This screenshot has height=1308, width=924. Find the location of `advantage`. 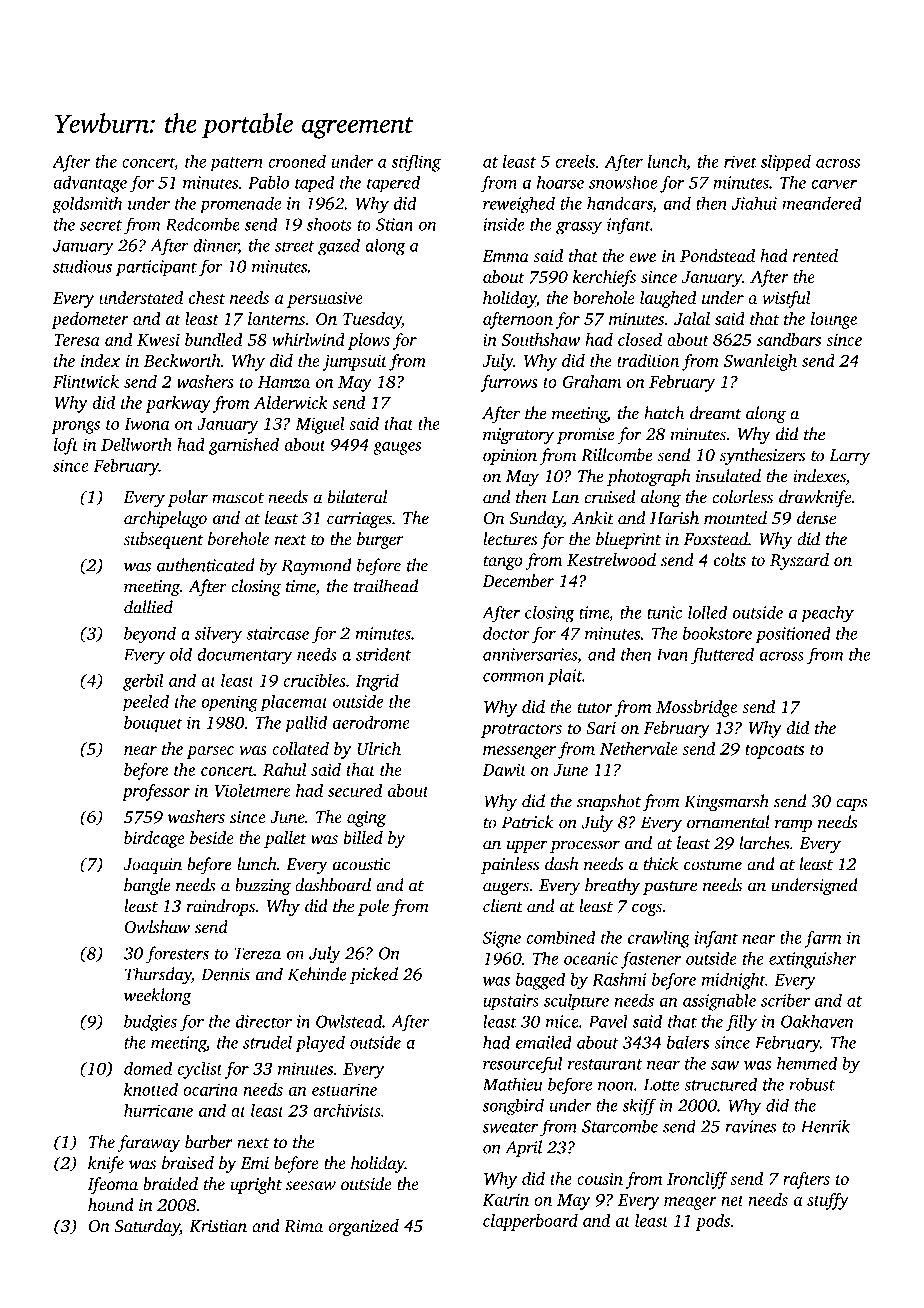

advantage is located at coordinates (90, 184).
